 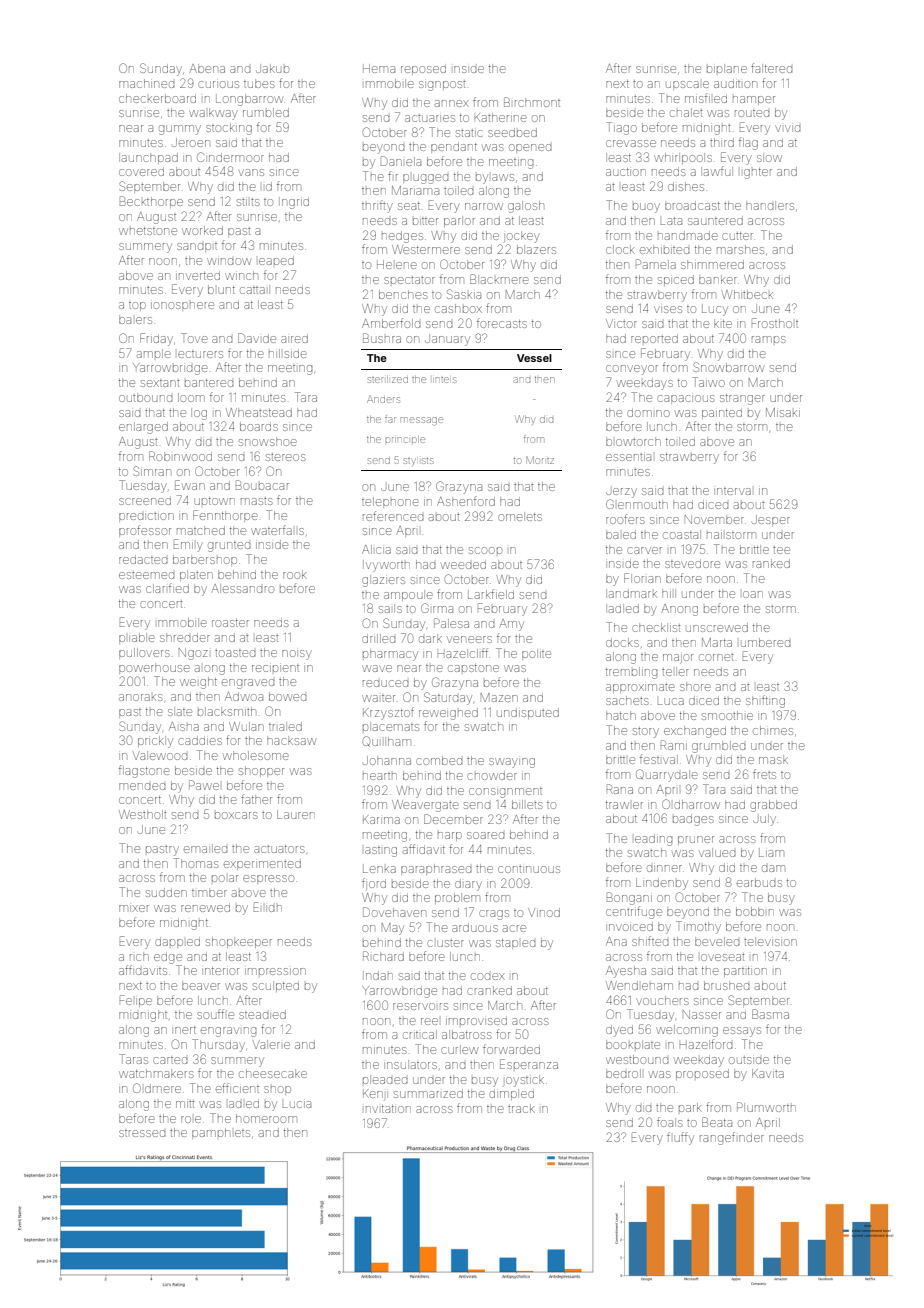 What do you see at coordinates (185, 637) in the document?
I see `shredder` at bounding box center [185, 637].
